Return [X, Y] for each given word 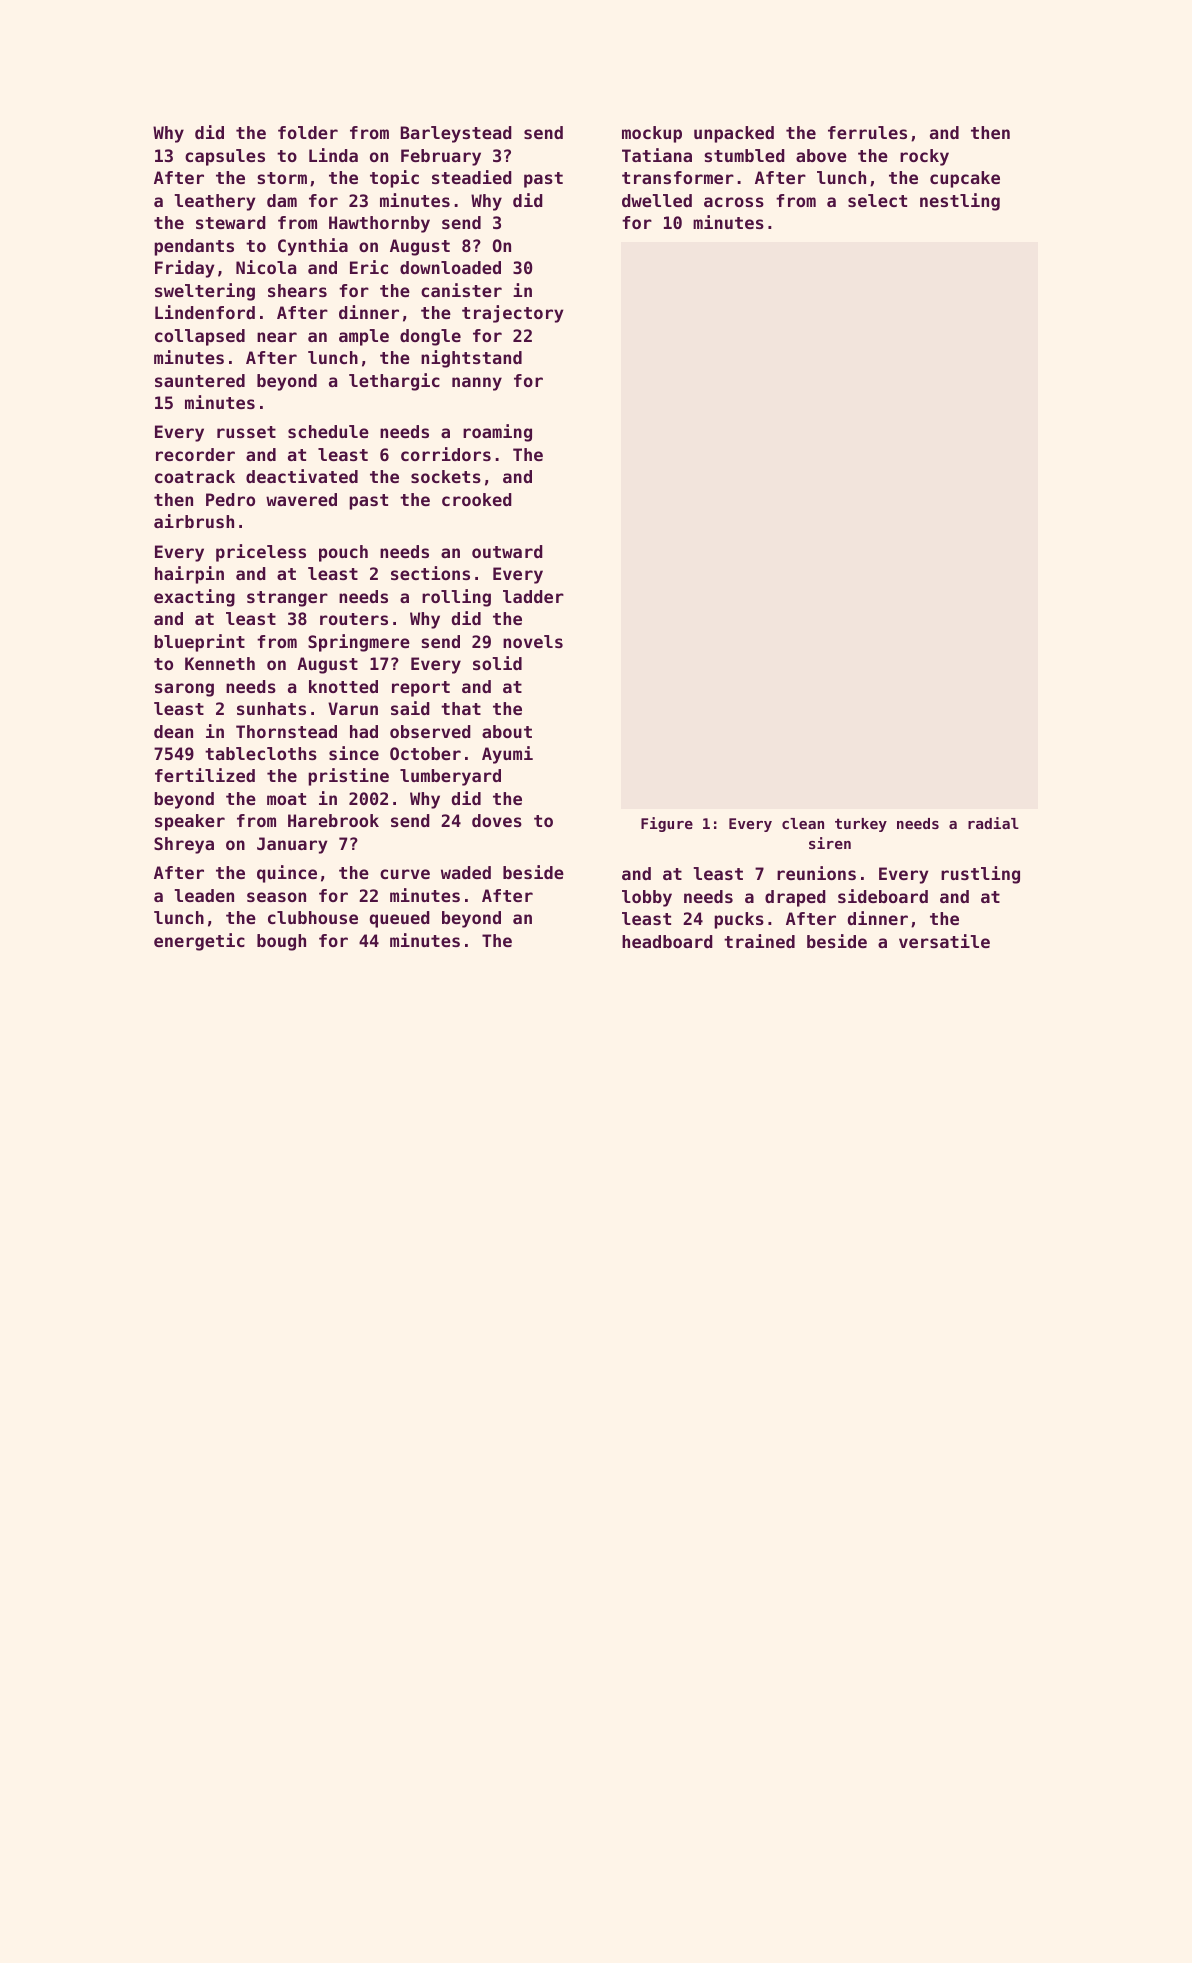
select [877, 200]
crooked [477, 499]
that [461, 708]
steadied [472, 177]
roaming [497, 433]
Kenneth [220, 663]
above [821, 155]
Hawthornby [379, 224]
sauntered [200, 380]
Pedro [230, 499]
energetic [199, 942]
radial [993, 823]
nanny [477, 384]
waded [466, 872]
